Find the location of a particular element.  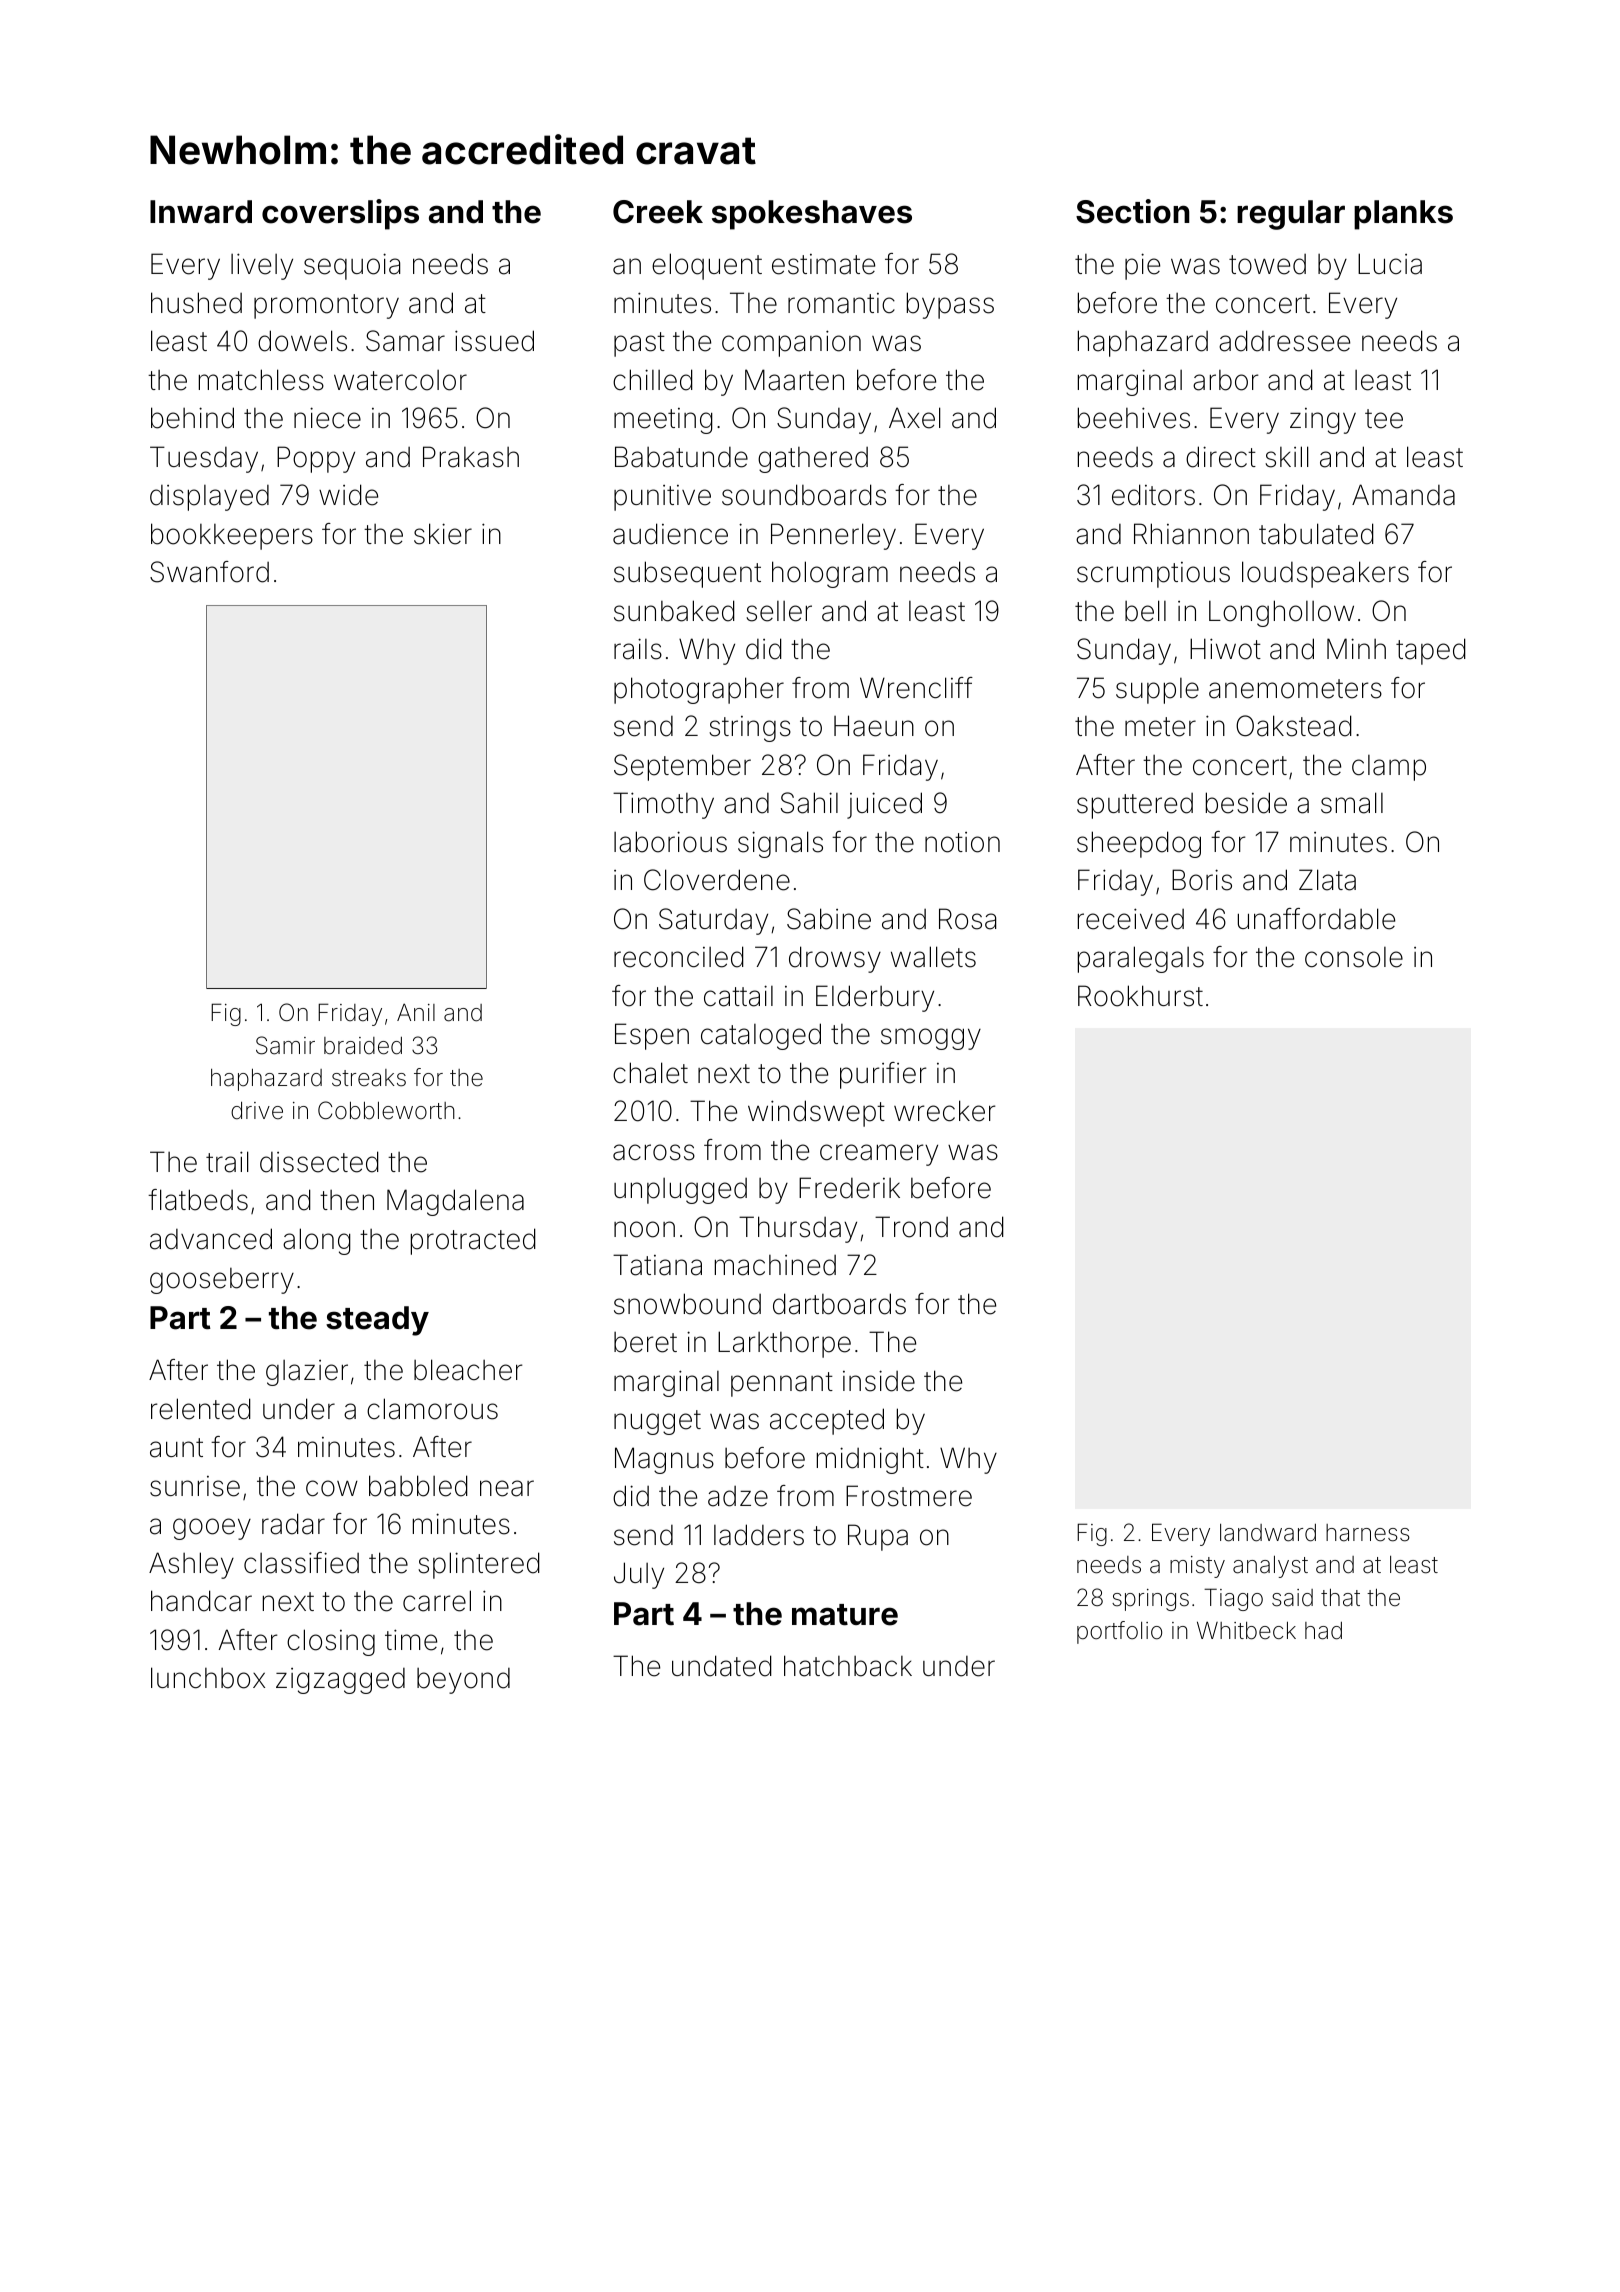

handcar is located at coordinates (201, 1601).
